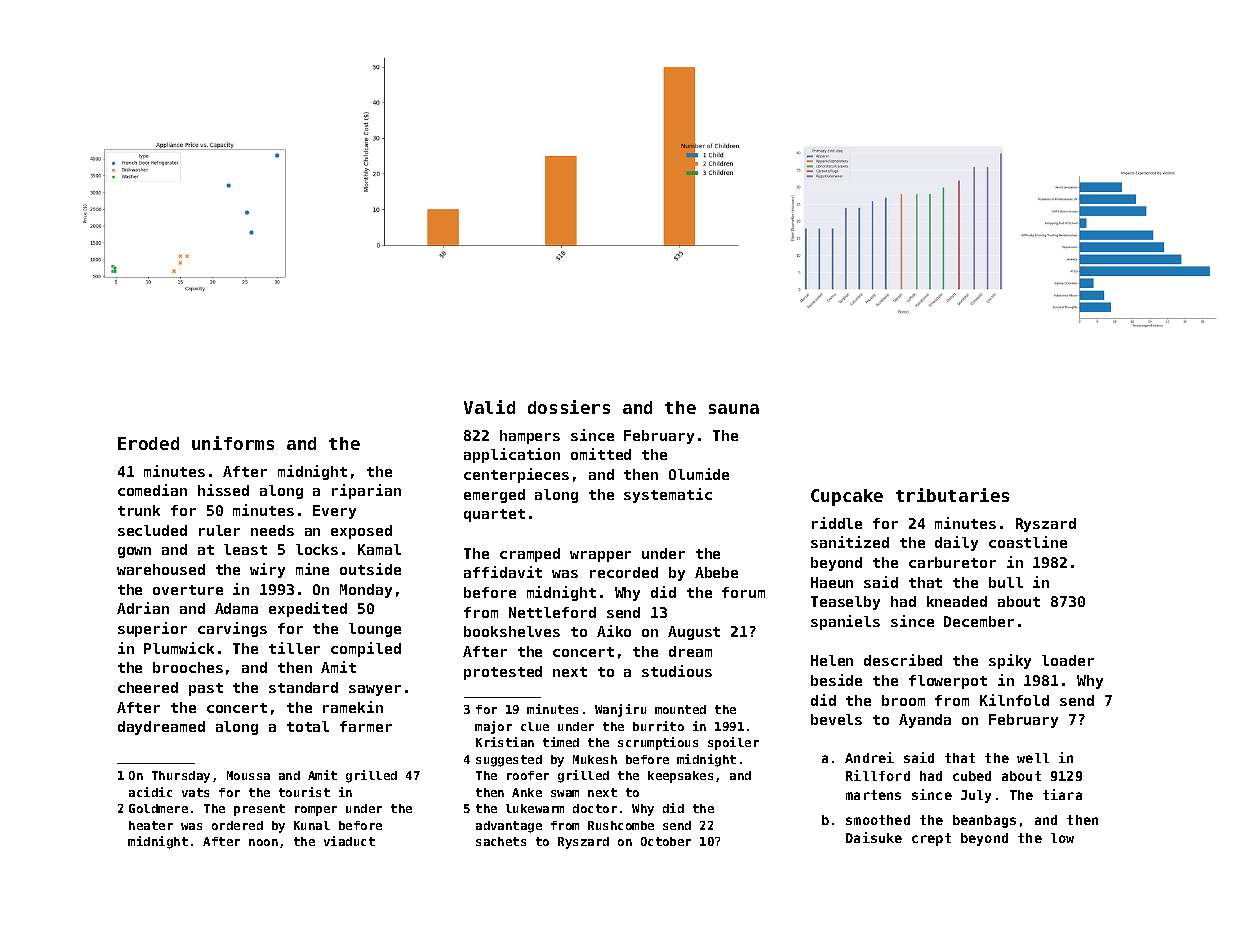 The height and width of the screenshot is (952, 1233). What do you see at coordinates (734, 409) in the screenshot?
I see `sauna` at bounding box center [734, 409].
